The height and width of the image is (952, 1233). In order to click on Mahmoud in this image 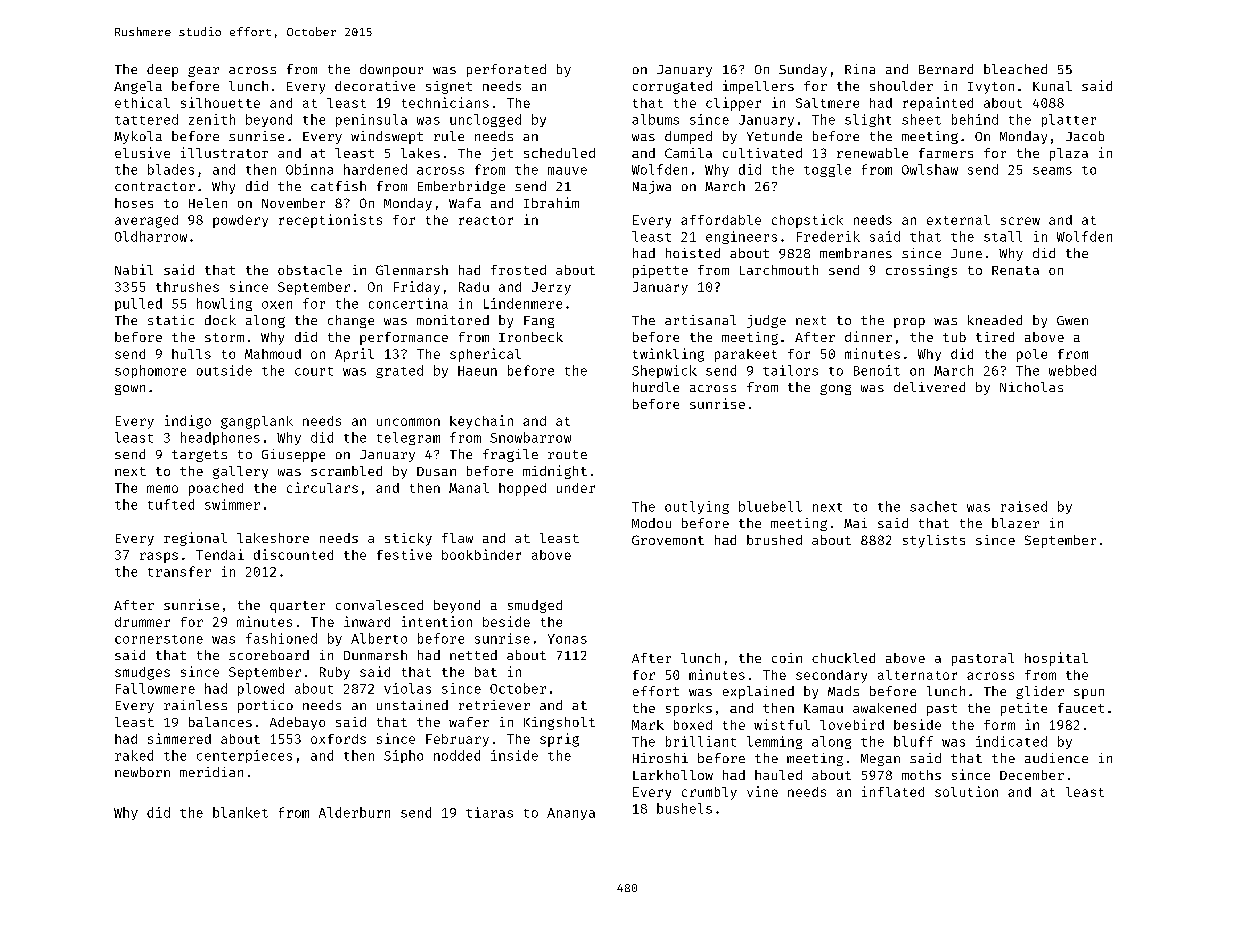, I will do `click(273, 354)`.
